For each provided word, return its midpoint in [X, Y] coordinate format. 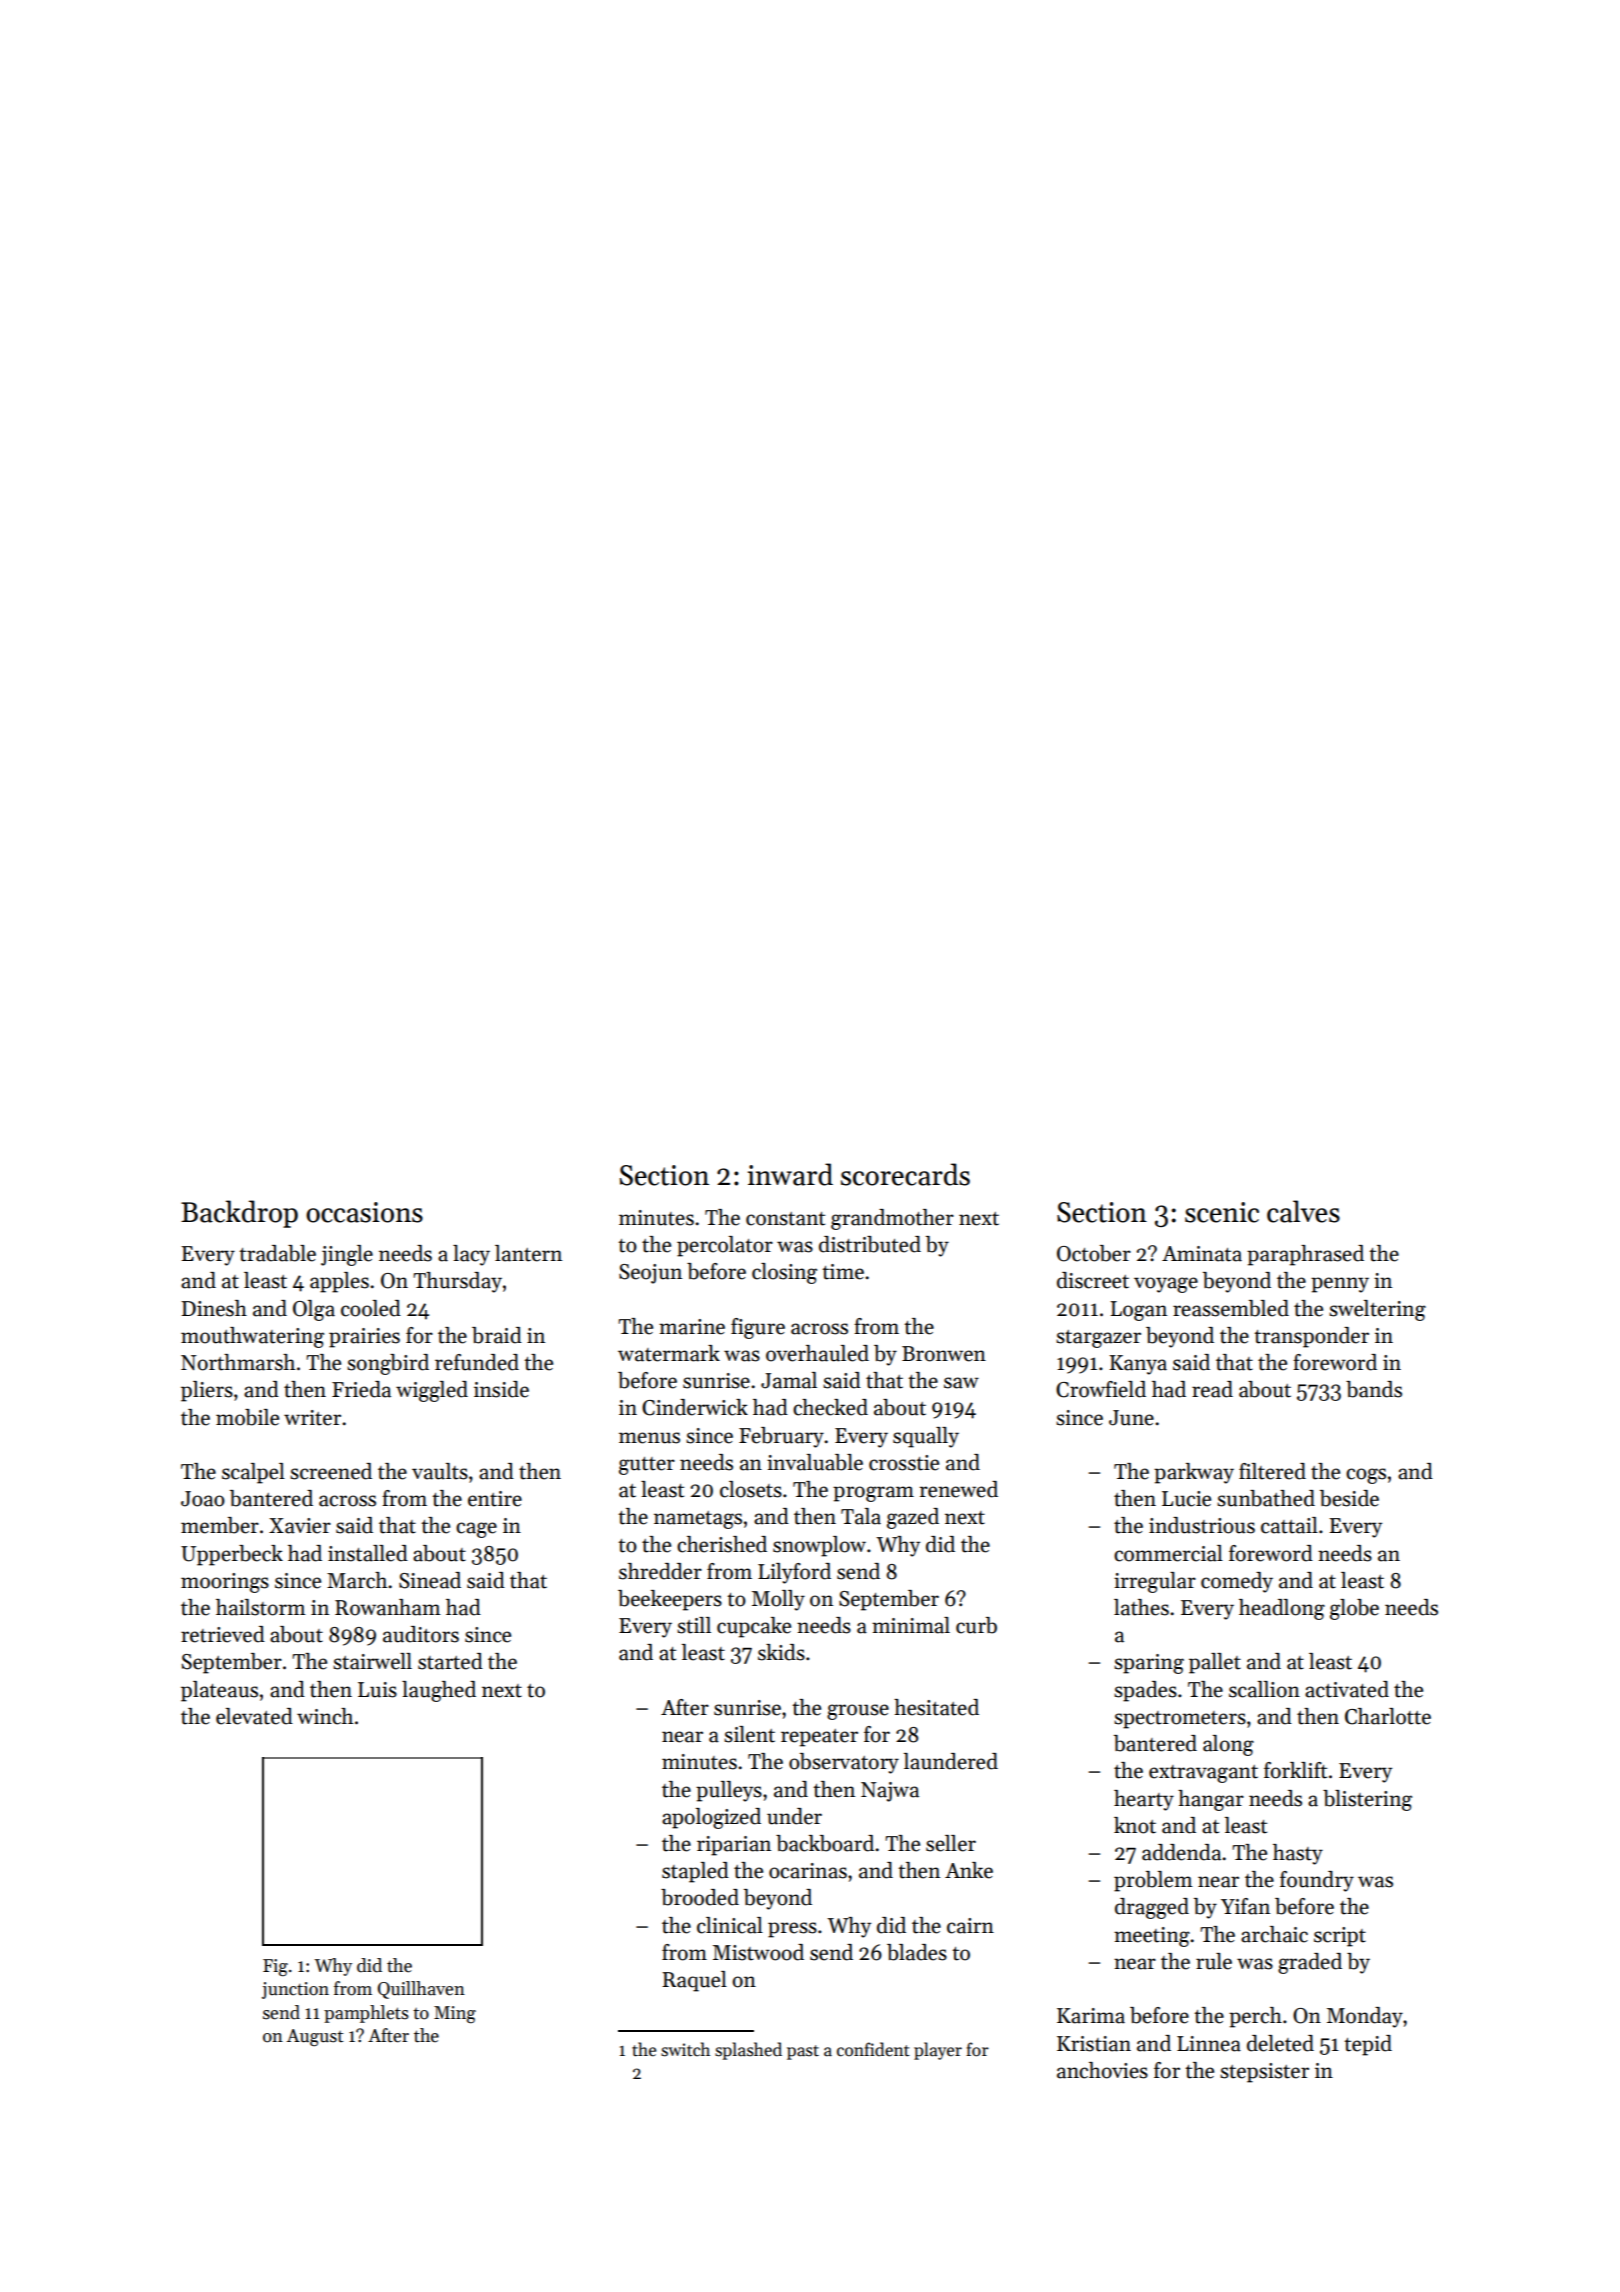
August [315, 2038]
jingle [347, 1255]
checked [830, 1407]
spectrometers [1180, 1720]
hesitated [936, 1707]
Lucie [1186, 1499]
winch [325, 1716]
